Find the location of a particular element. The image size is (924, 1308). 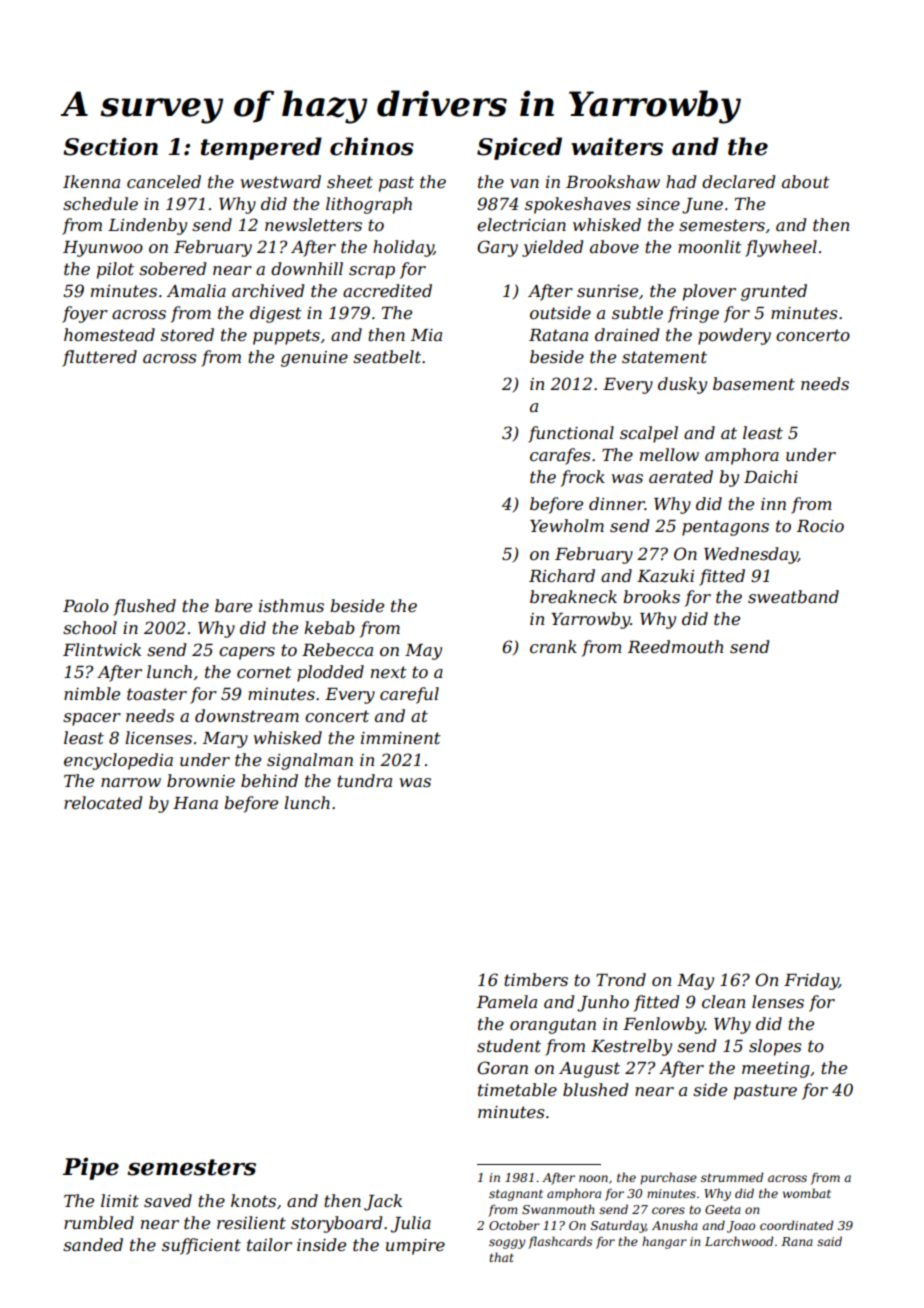

Pipe is located at coordinates (91, 1168).
